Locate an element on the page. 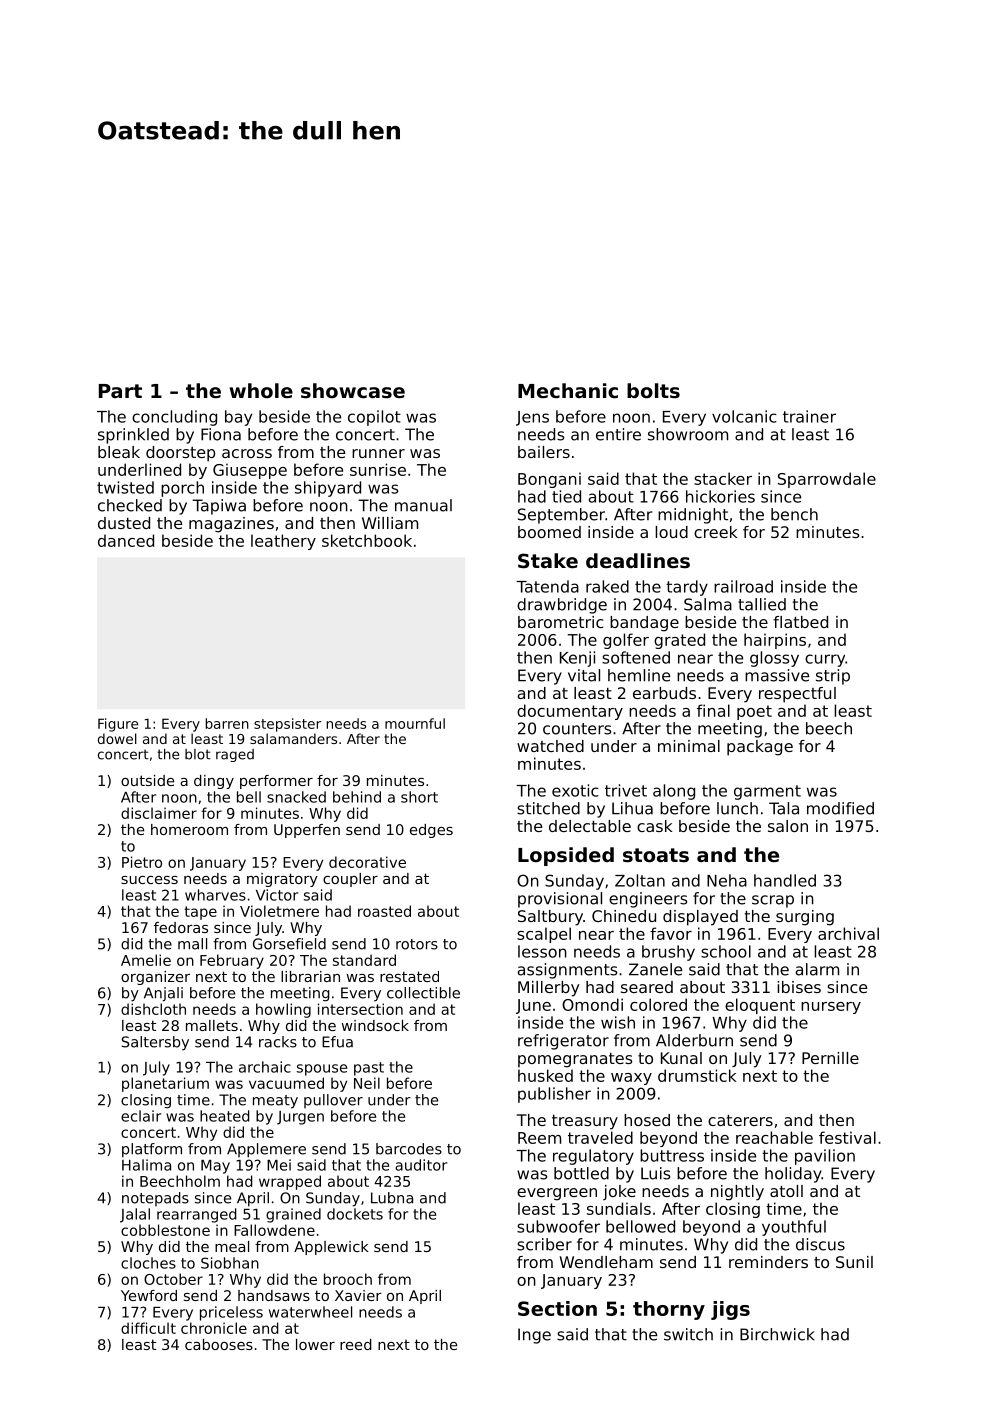 The height and width of the image is (1422, 982). salon is located at coordinates (788, 826).
